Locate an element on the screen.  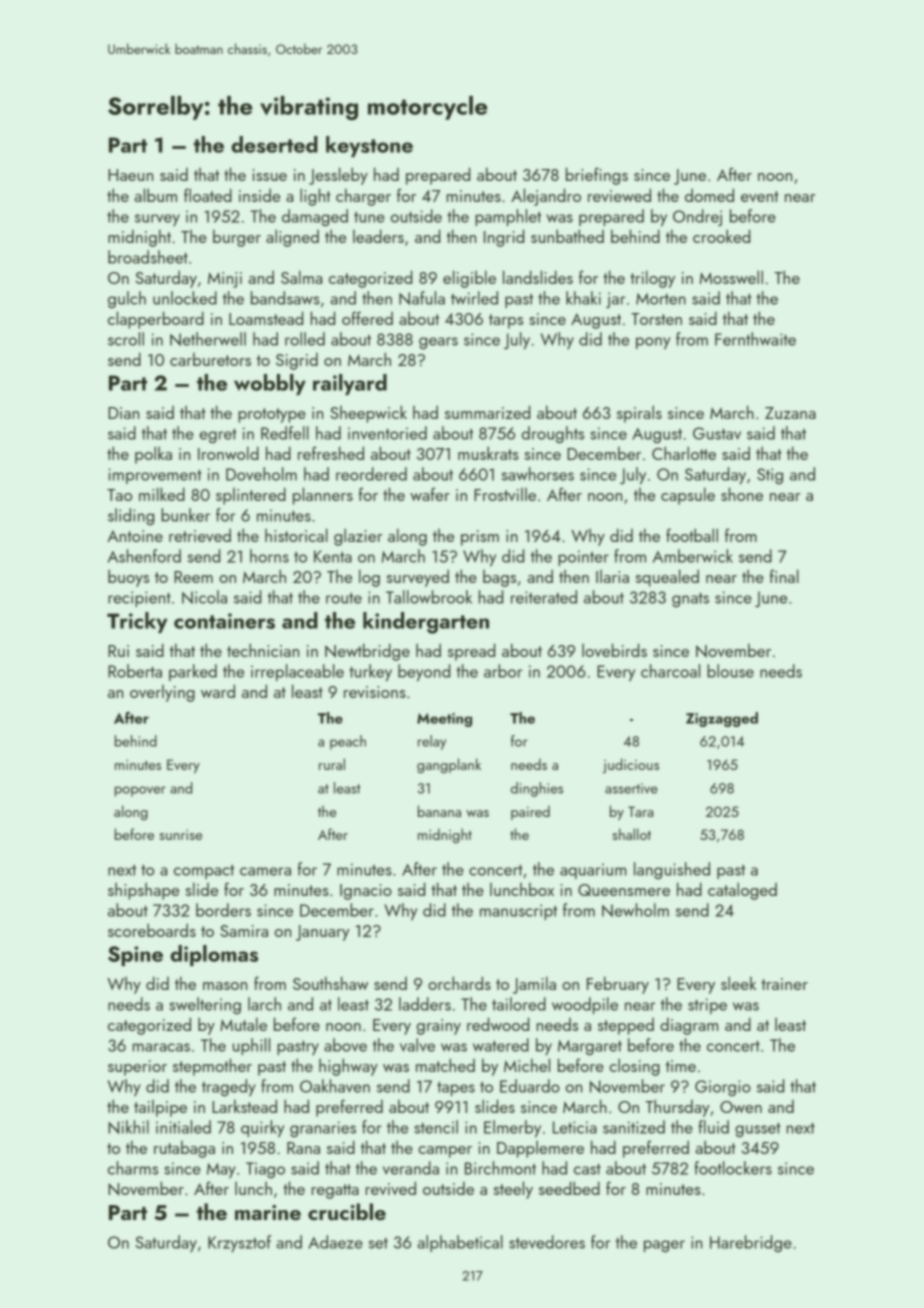
Harebridge is located at coordinates (751, 1243).
